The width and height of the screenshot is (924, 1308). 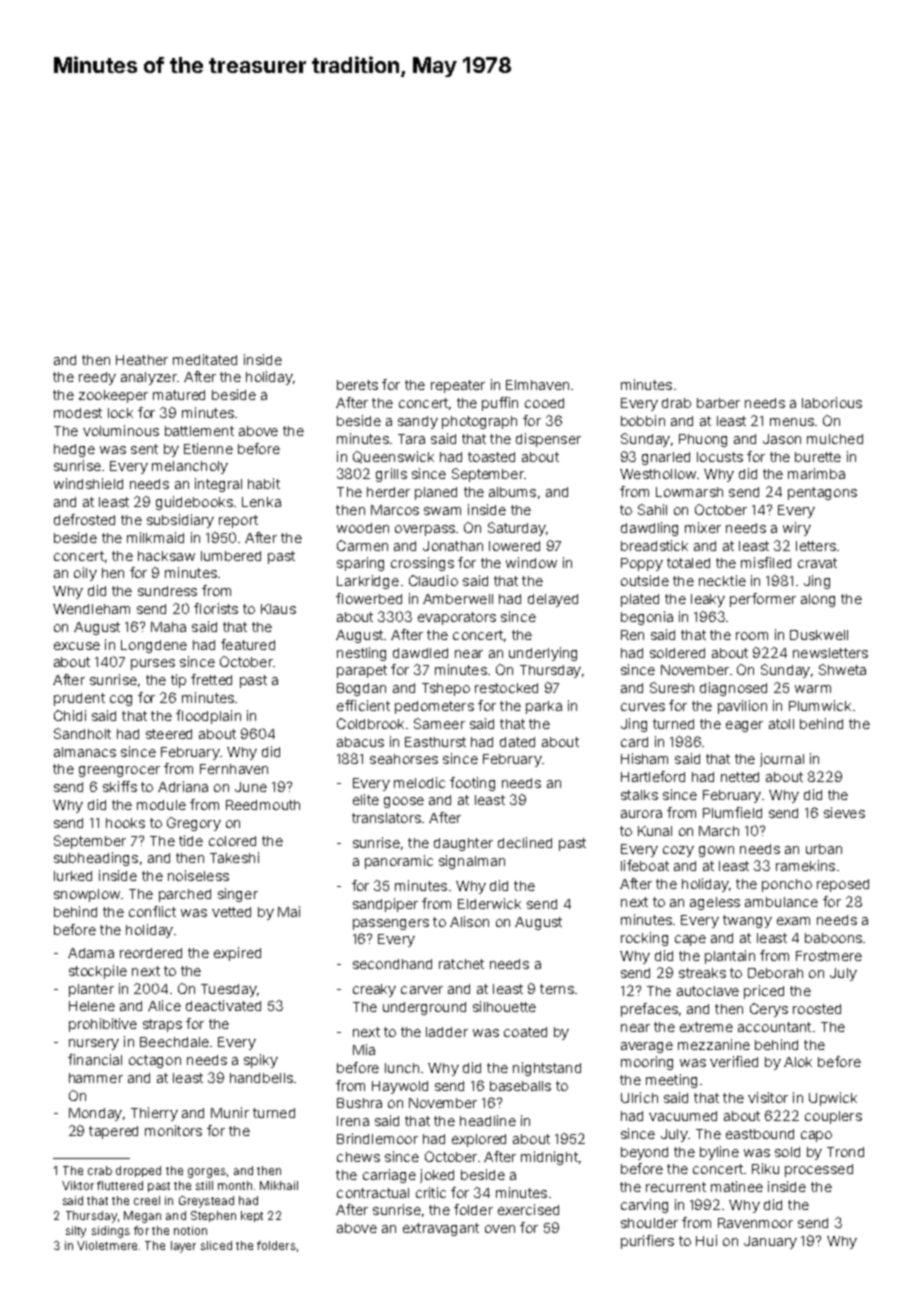 I want to click on passengers, so click(x=391, y=924).
